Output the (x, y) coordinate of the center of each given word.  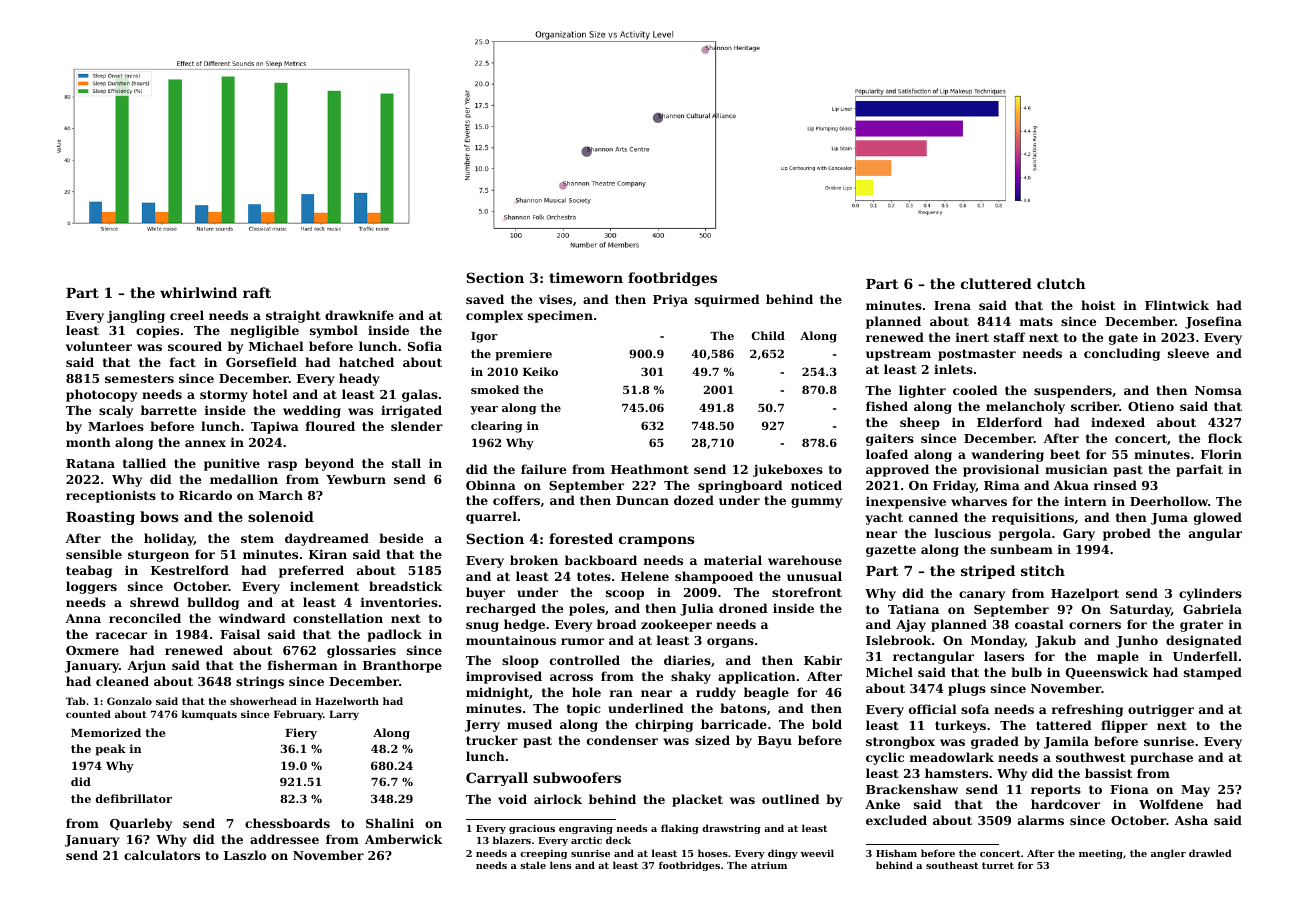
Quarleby (141, 824)
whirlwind (198, 292)
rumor (582, 641)
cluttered (996, 283)
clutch (1061, 283)
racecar (121, 635)
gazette (891, 551)
